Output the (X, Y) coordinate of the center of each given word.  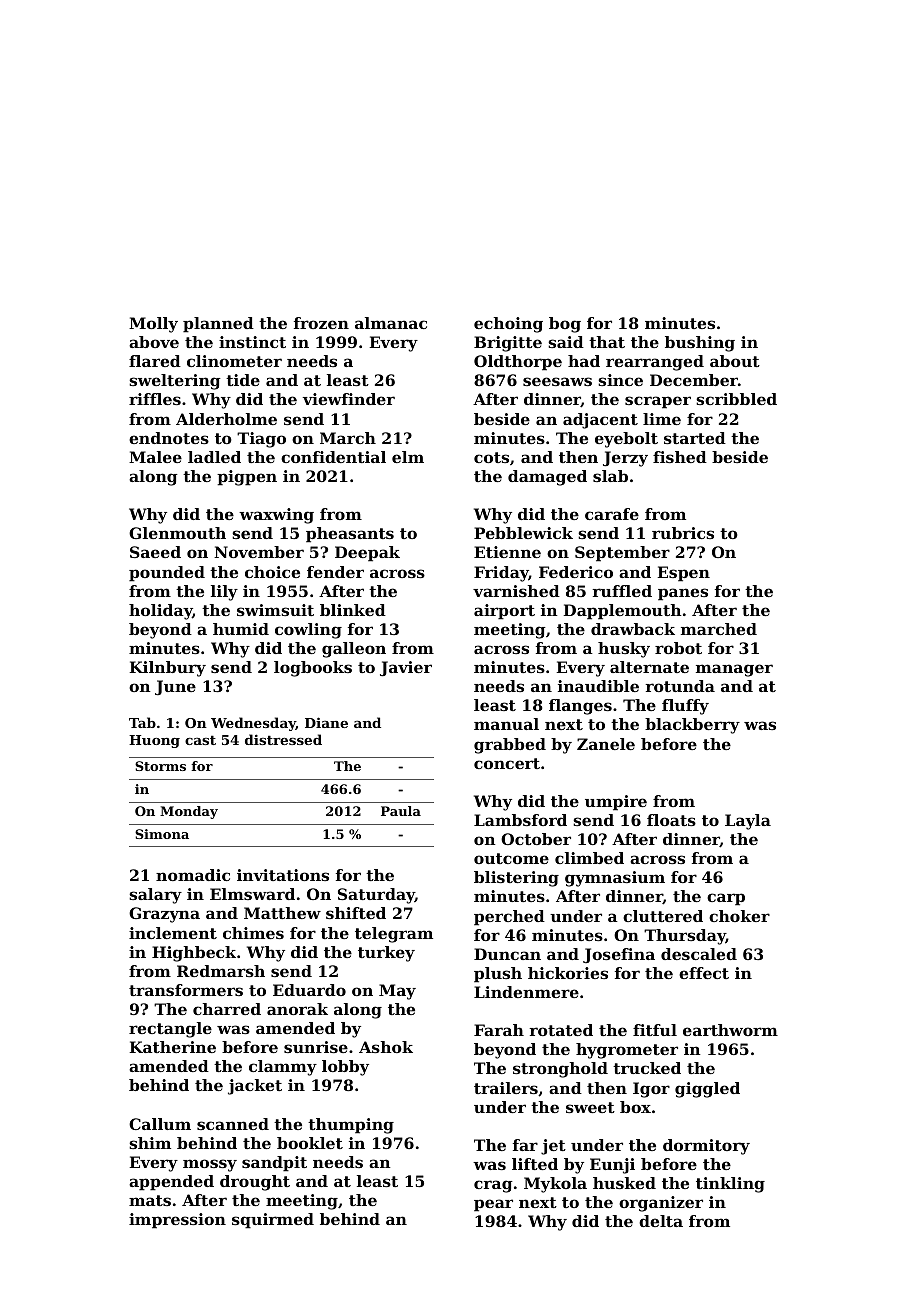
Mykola (555, 1185)
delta (661, 1221)
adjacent (600, 421)
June (175, 687)
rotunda (680, 686)
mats (150, 1200)
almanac (391, 323)
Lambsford (520, 820)
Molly (153, 325)
